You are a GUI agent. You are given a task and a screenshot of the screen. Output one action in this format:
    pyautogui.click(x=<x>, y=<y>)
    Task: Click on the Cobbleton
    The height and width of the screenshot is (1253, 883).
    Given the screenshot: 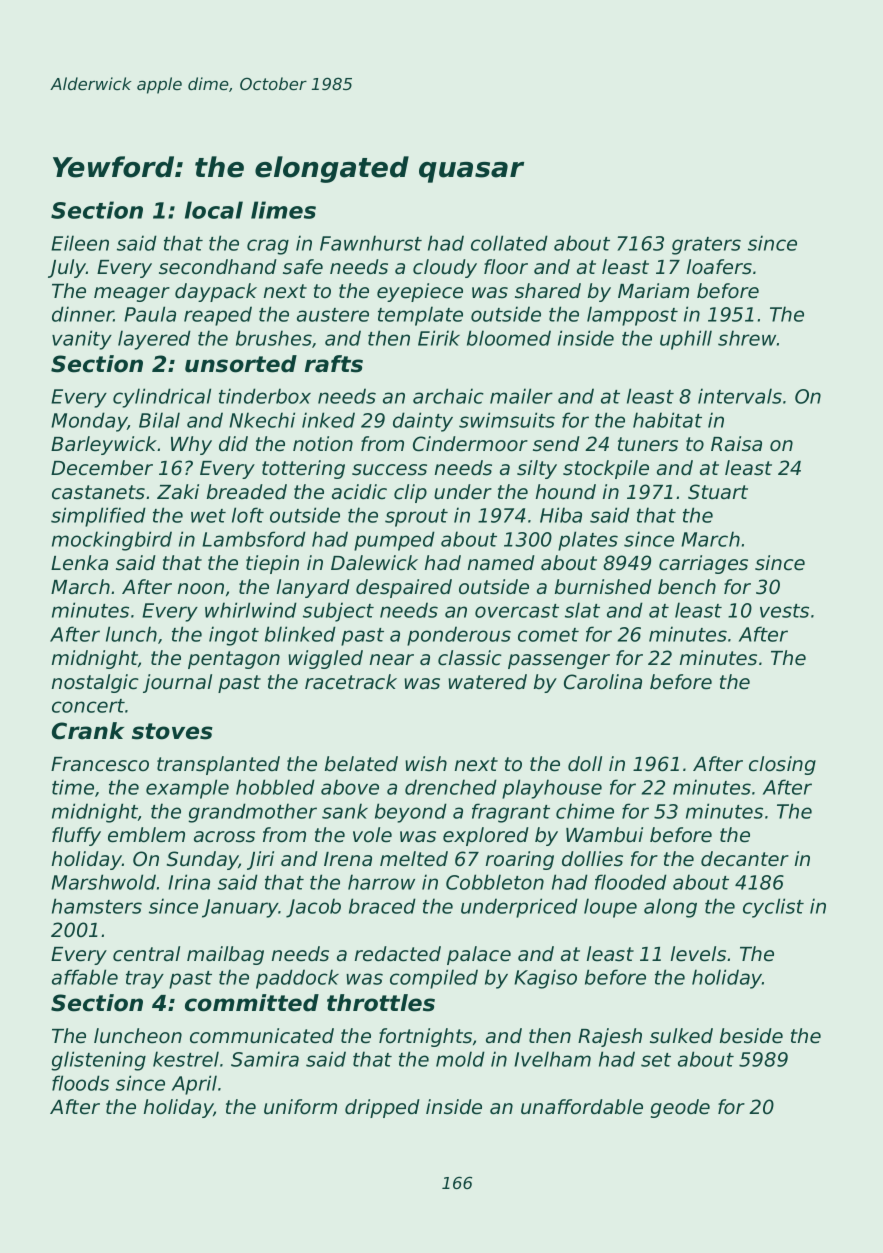 What is the action you would take?
    pyautogui.click(x=495, y=882)
